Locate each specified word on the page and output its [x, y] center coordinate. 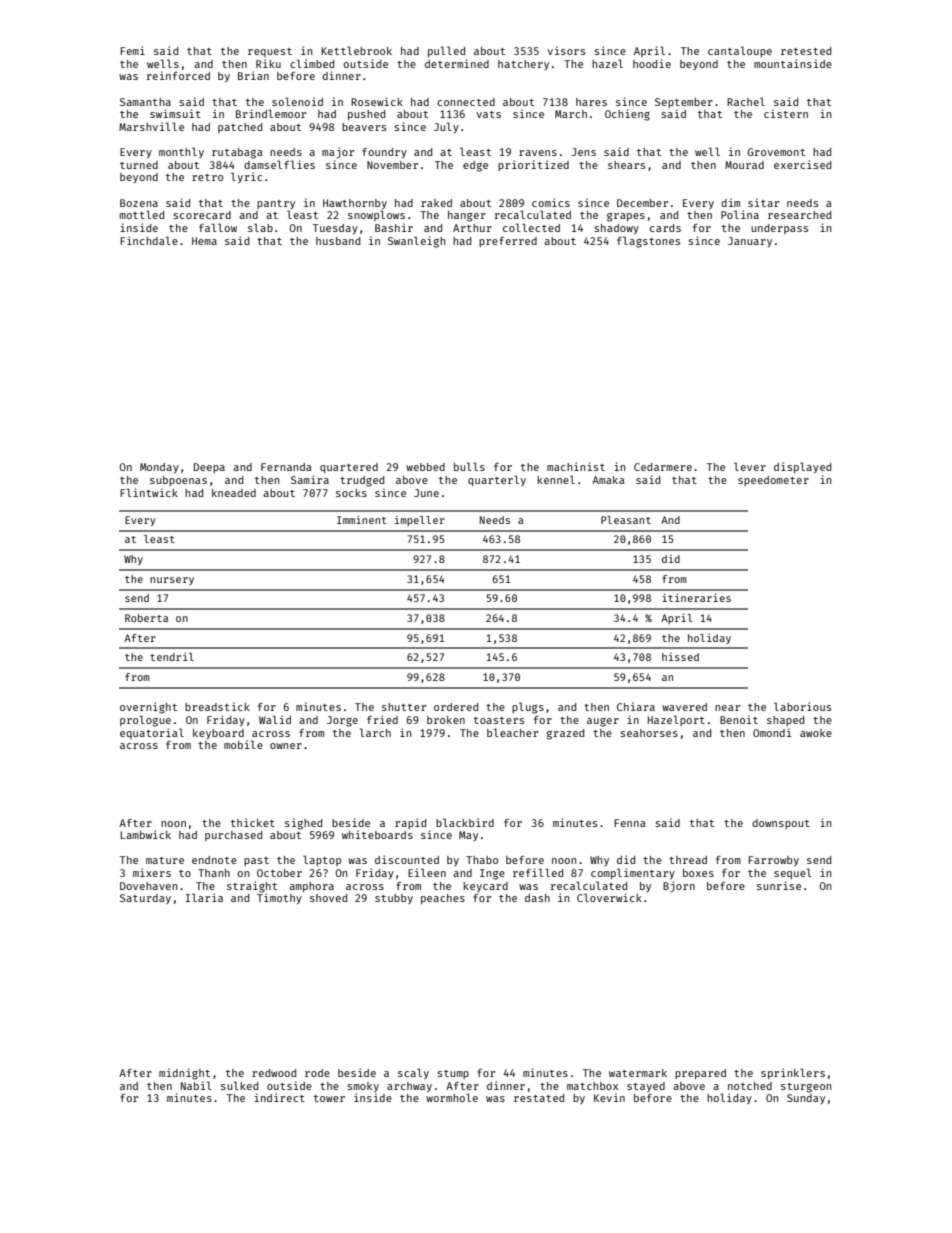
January [750, 242]
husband [338, 241]
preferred [508, 242]
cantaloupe [740, 51]
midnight [184, 1074]
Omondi [772, 732]
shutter [404, 707]
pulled [446, 51]
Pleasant [626, 520]
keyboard [218, 734]
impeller [420, 521]
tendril [172, 657]
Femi [132, 50]
